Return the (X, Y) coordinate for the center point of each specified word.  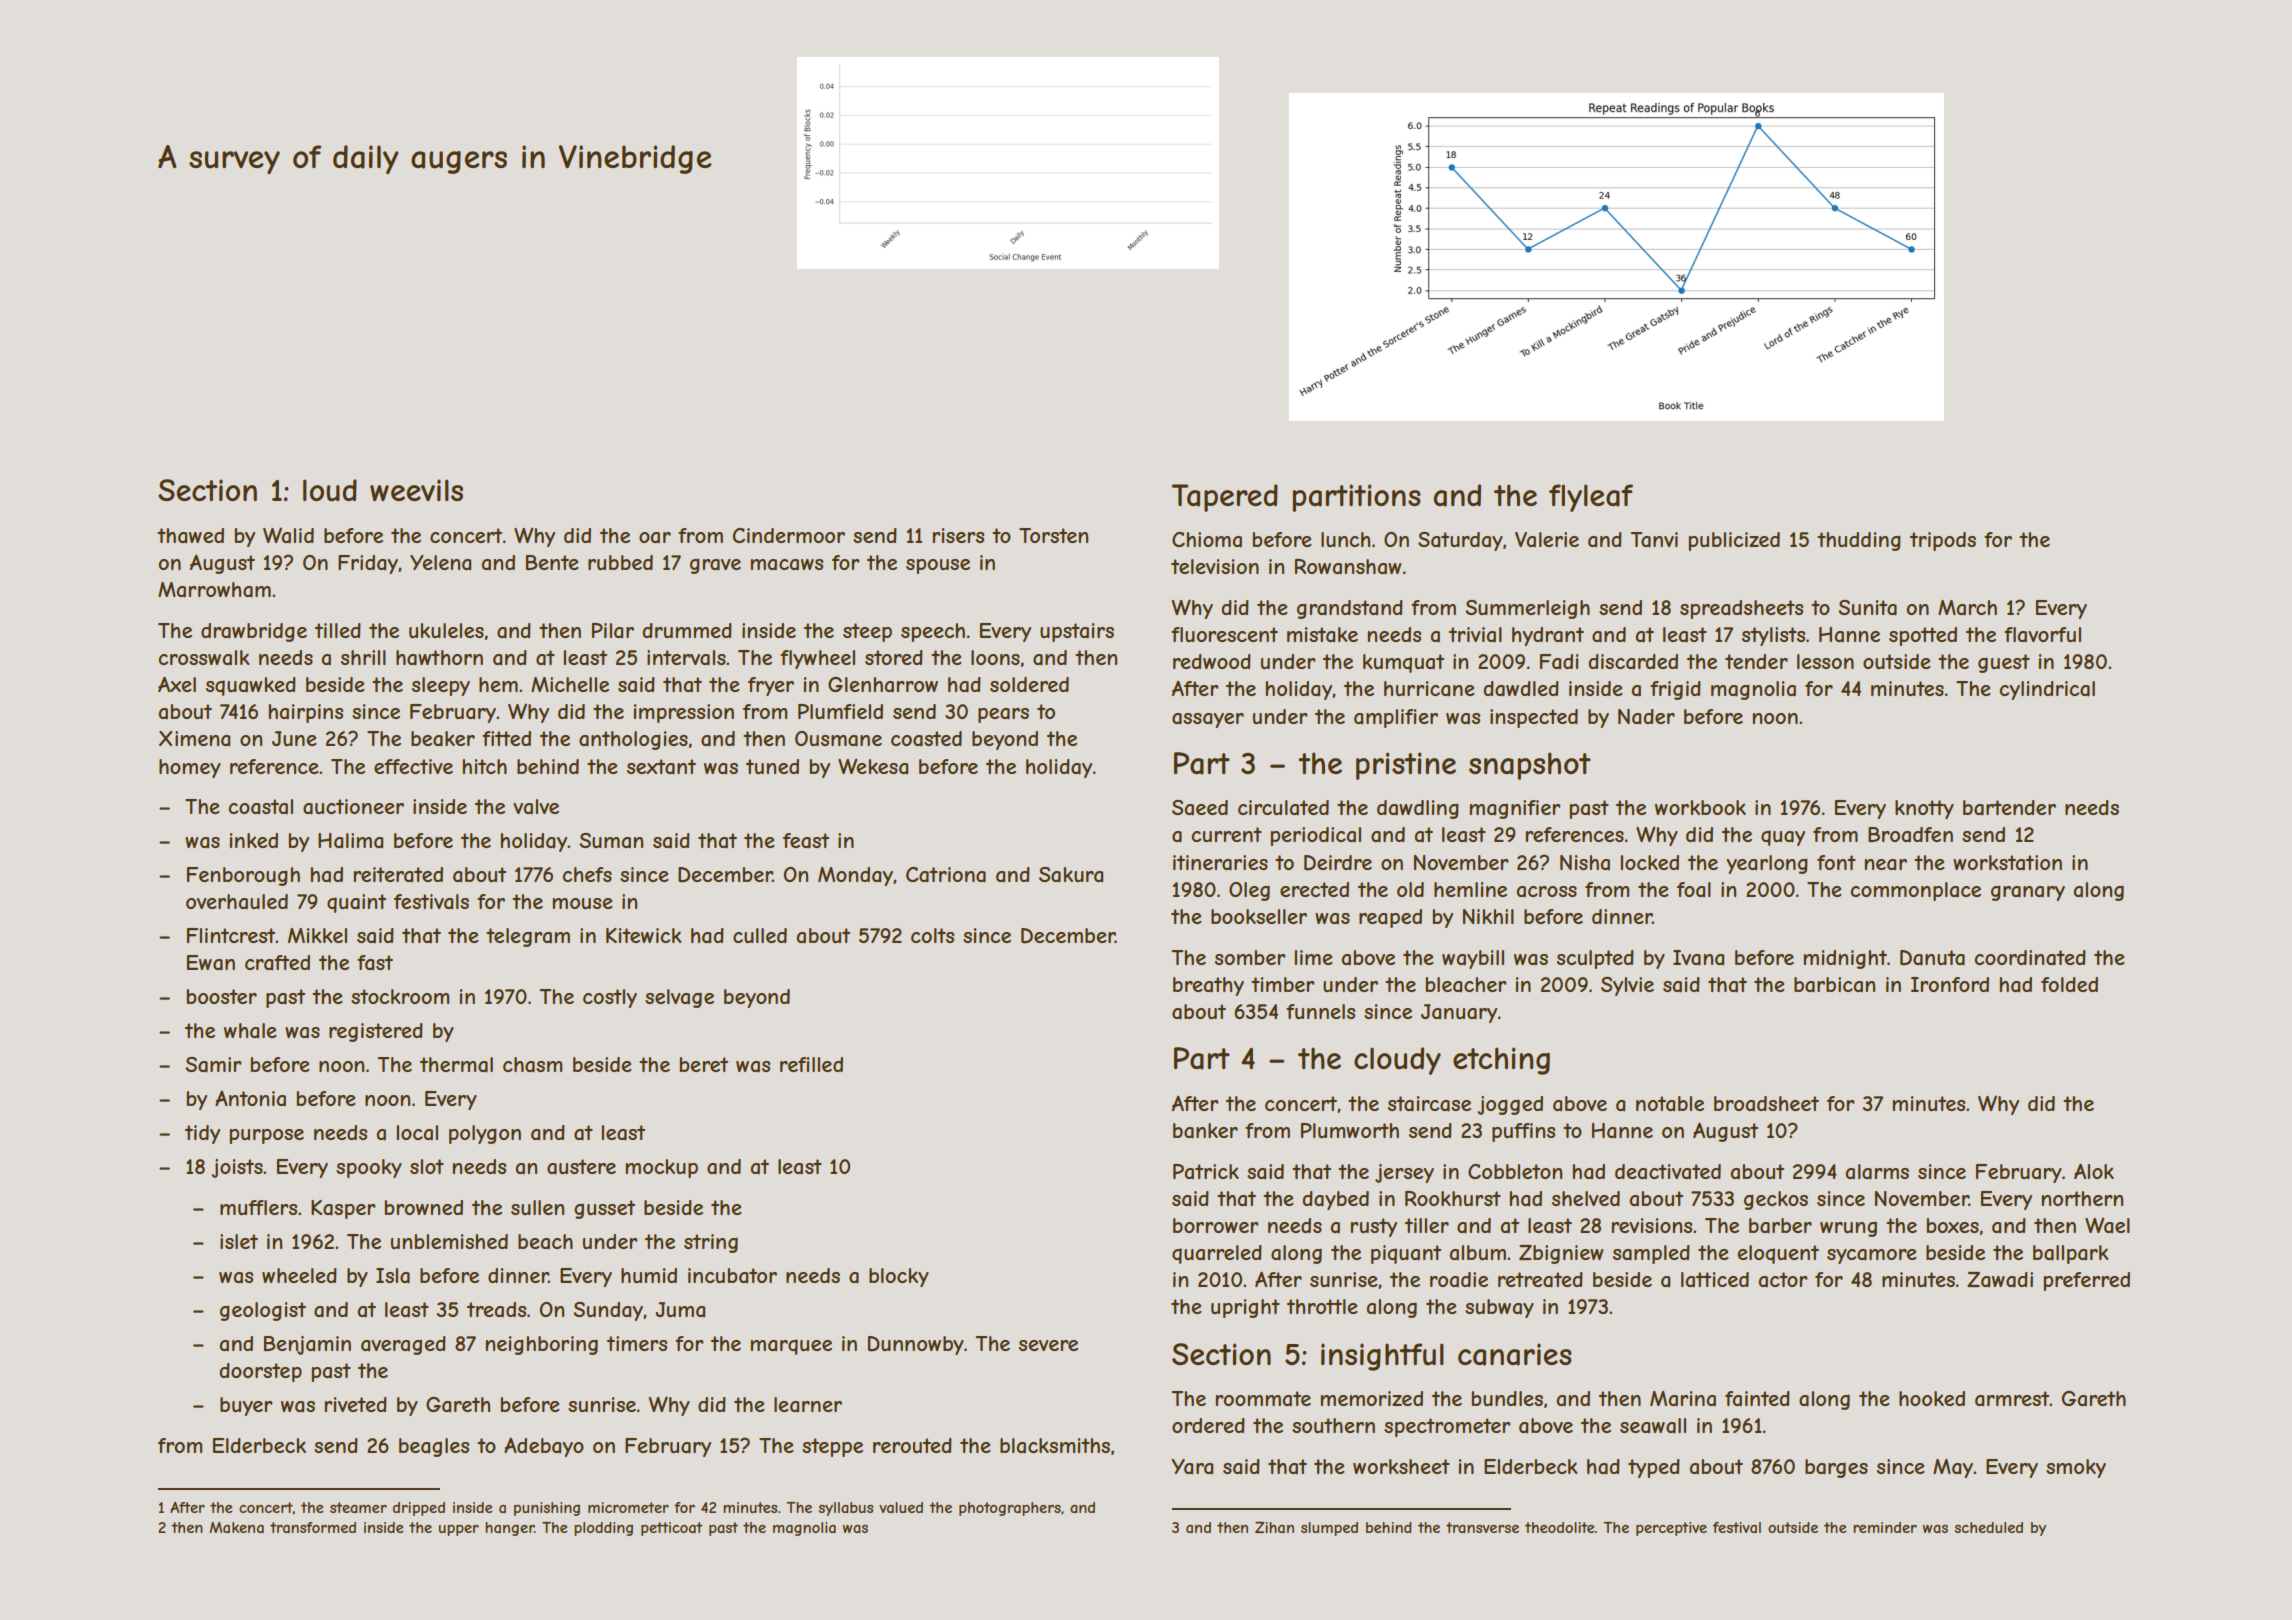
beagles (434, 1447)
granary (2028, 893)
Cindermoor (789, 535)
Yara (1192, 1466)
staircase (1429, 1104)
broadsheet (1766, 1104)
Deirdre (1338, 863)
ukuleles (446, 630)
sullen (537, 1207)
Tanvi (1654, 540)
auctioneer (353, 807)
